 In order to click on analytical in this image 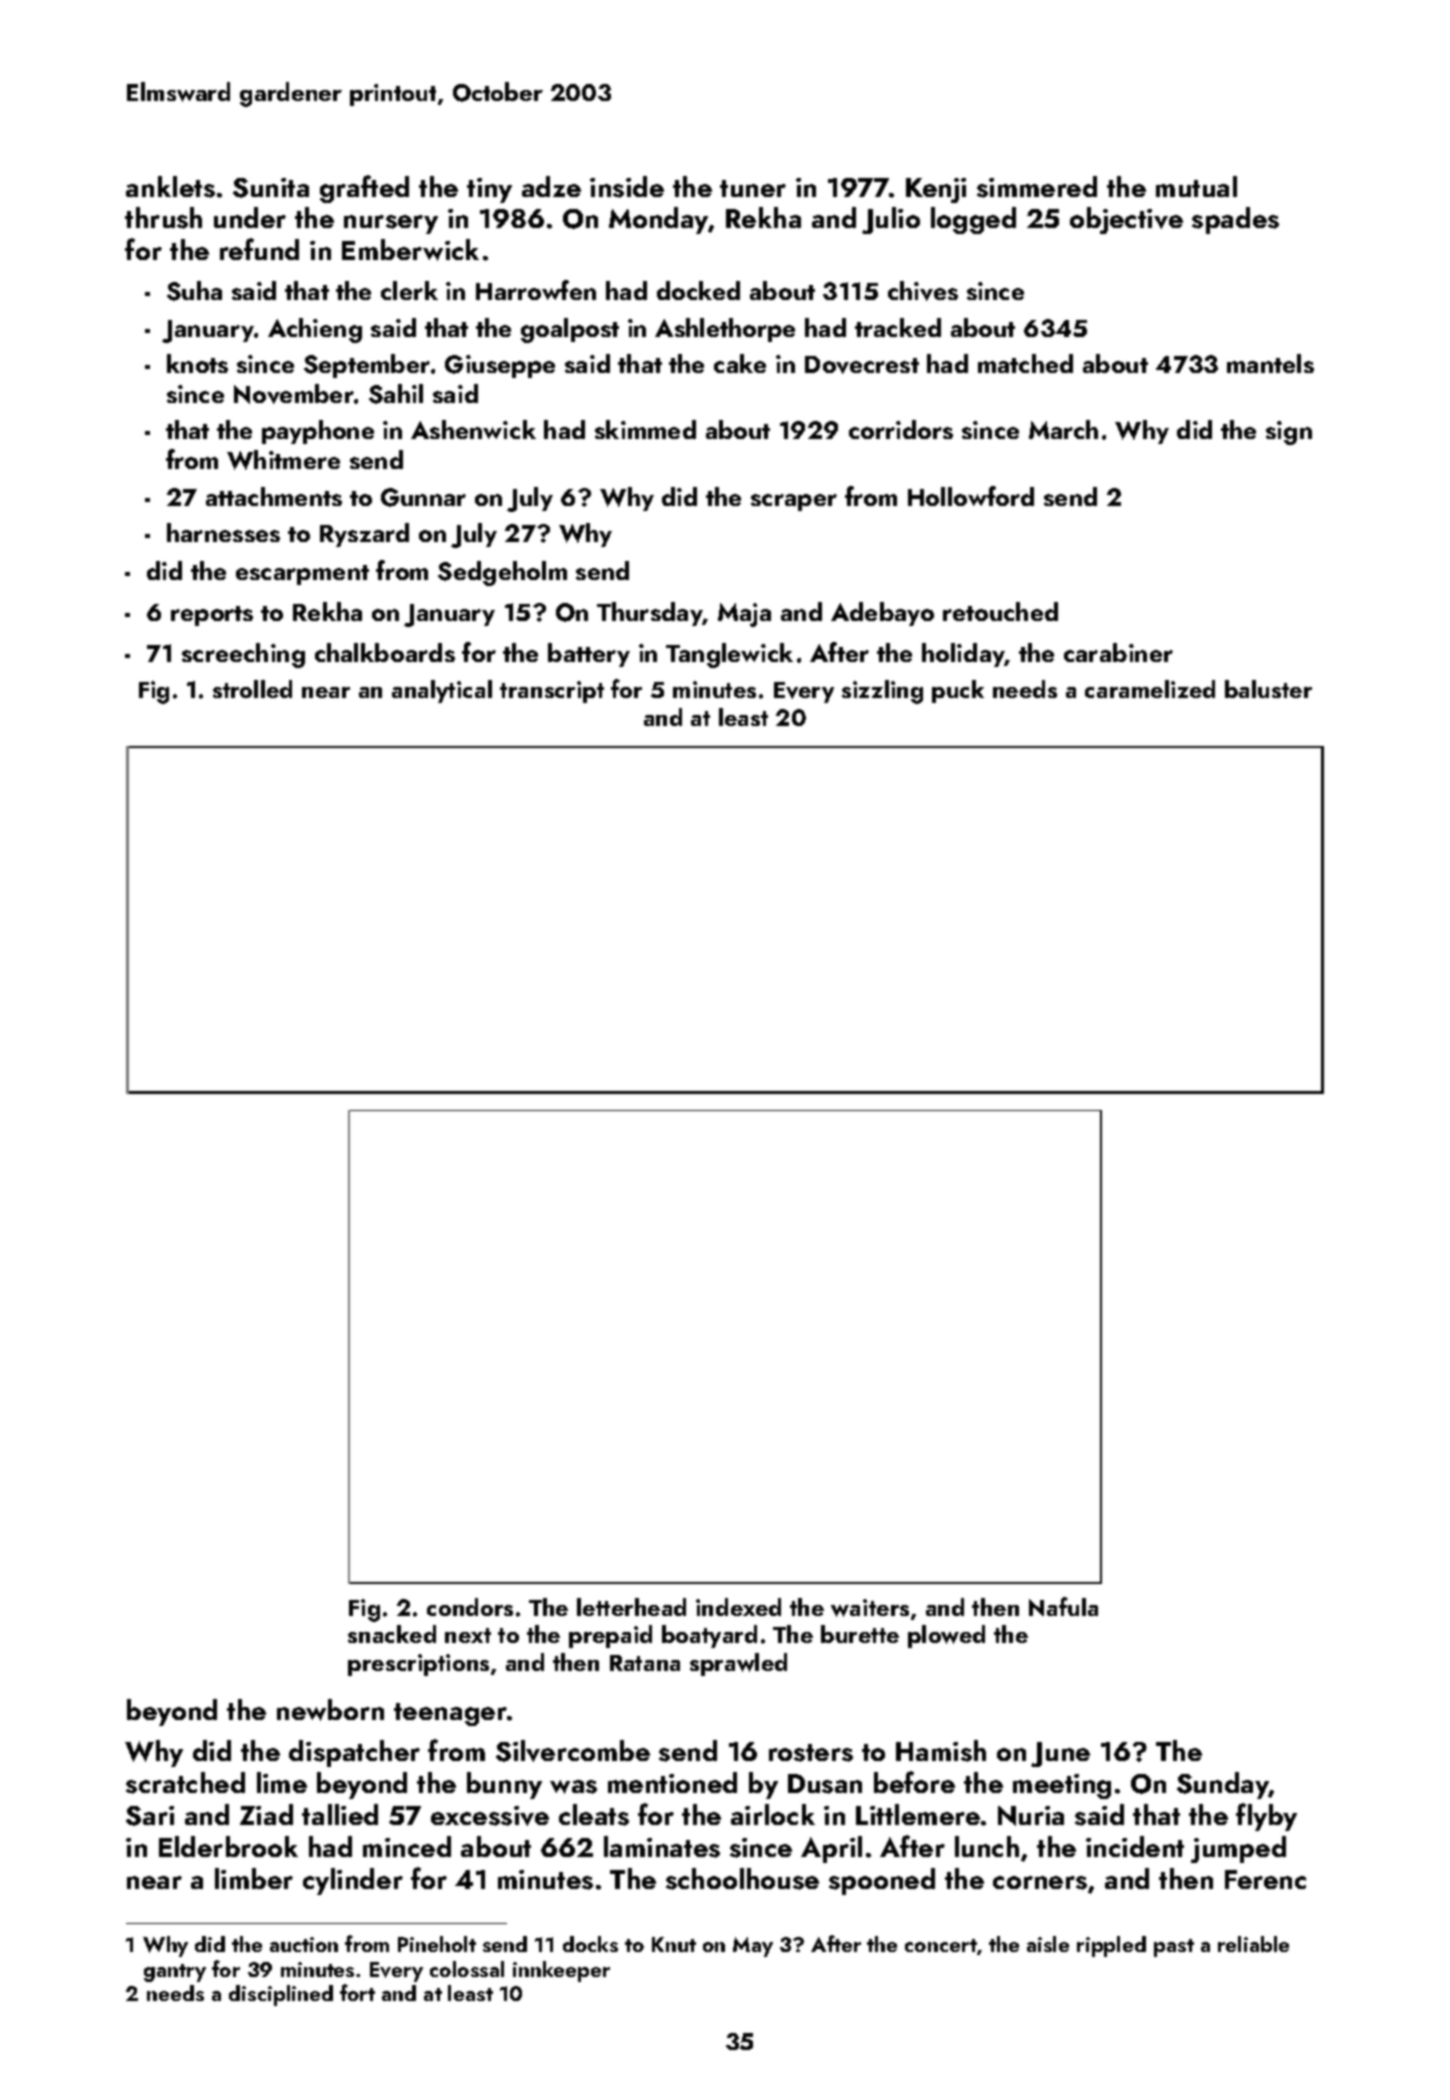, I will do `click(442, 691)`.
